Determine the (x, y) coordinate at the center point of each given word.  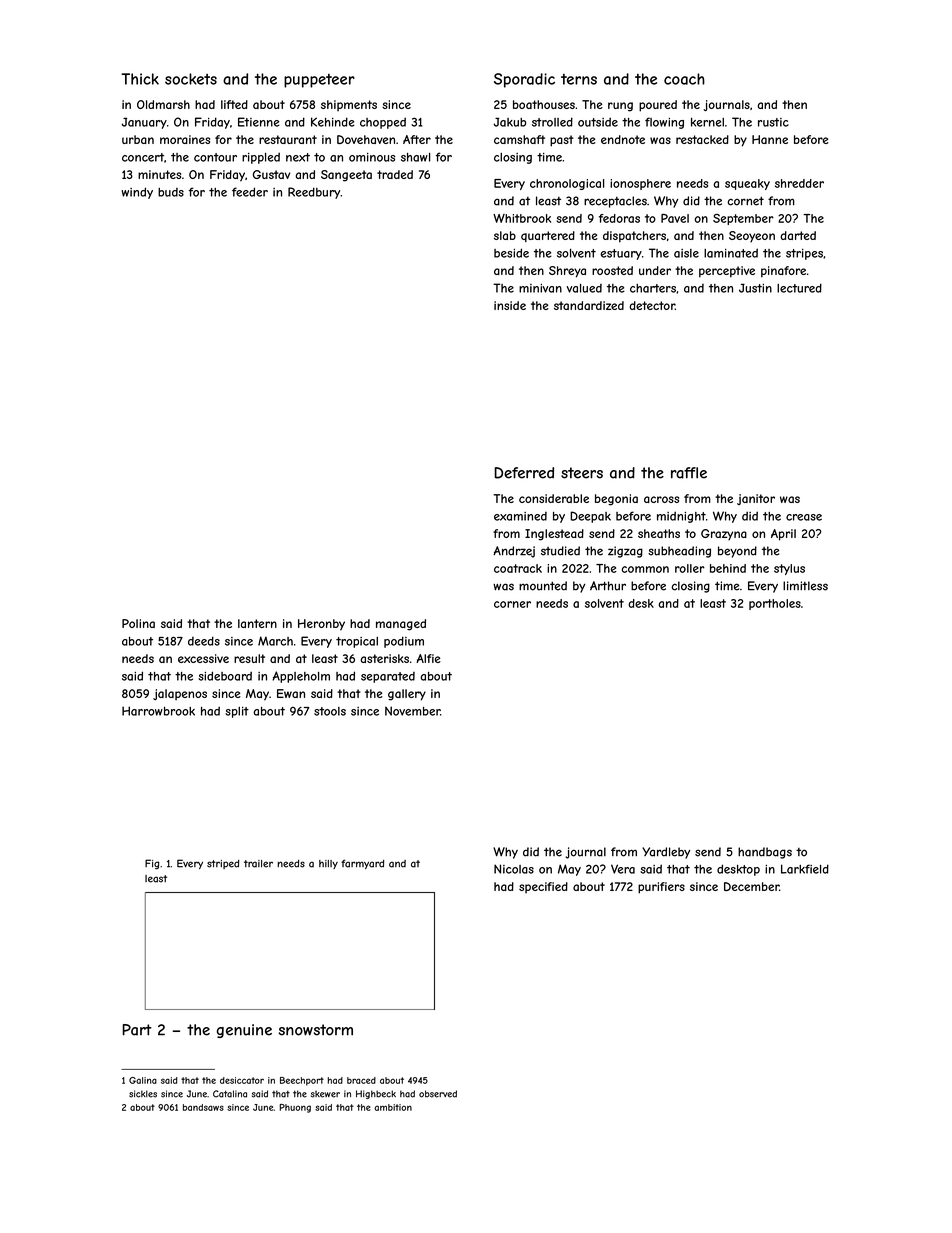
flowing (664, 123)
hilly (328, 864)
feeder (250, 192)
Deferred (524, 473)
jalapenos (180, 694)
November (412, 711)
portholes (775, 604)
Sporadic (524, 80)
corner (512, 604)
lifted (234, 104)
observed (438, 1094)
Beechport (302, 1081)
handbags (765, 853)
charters (653, 288)
